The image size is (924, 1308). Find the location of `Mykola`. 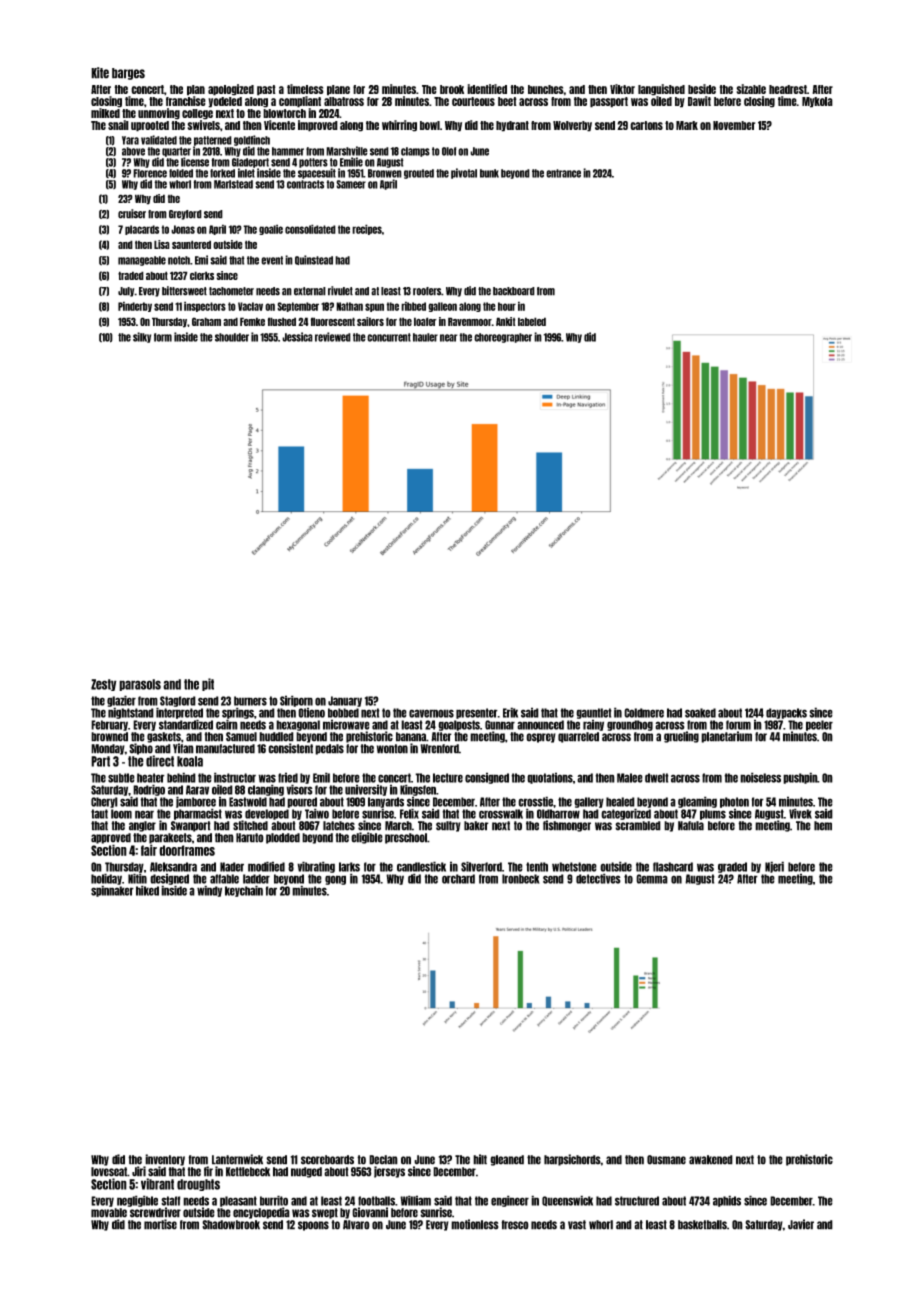

Mykola is located at coordinates (817, 102).
